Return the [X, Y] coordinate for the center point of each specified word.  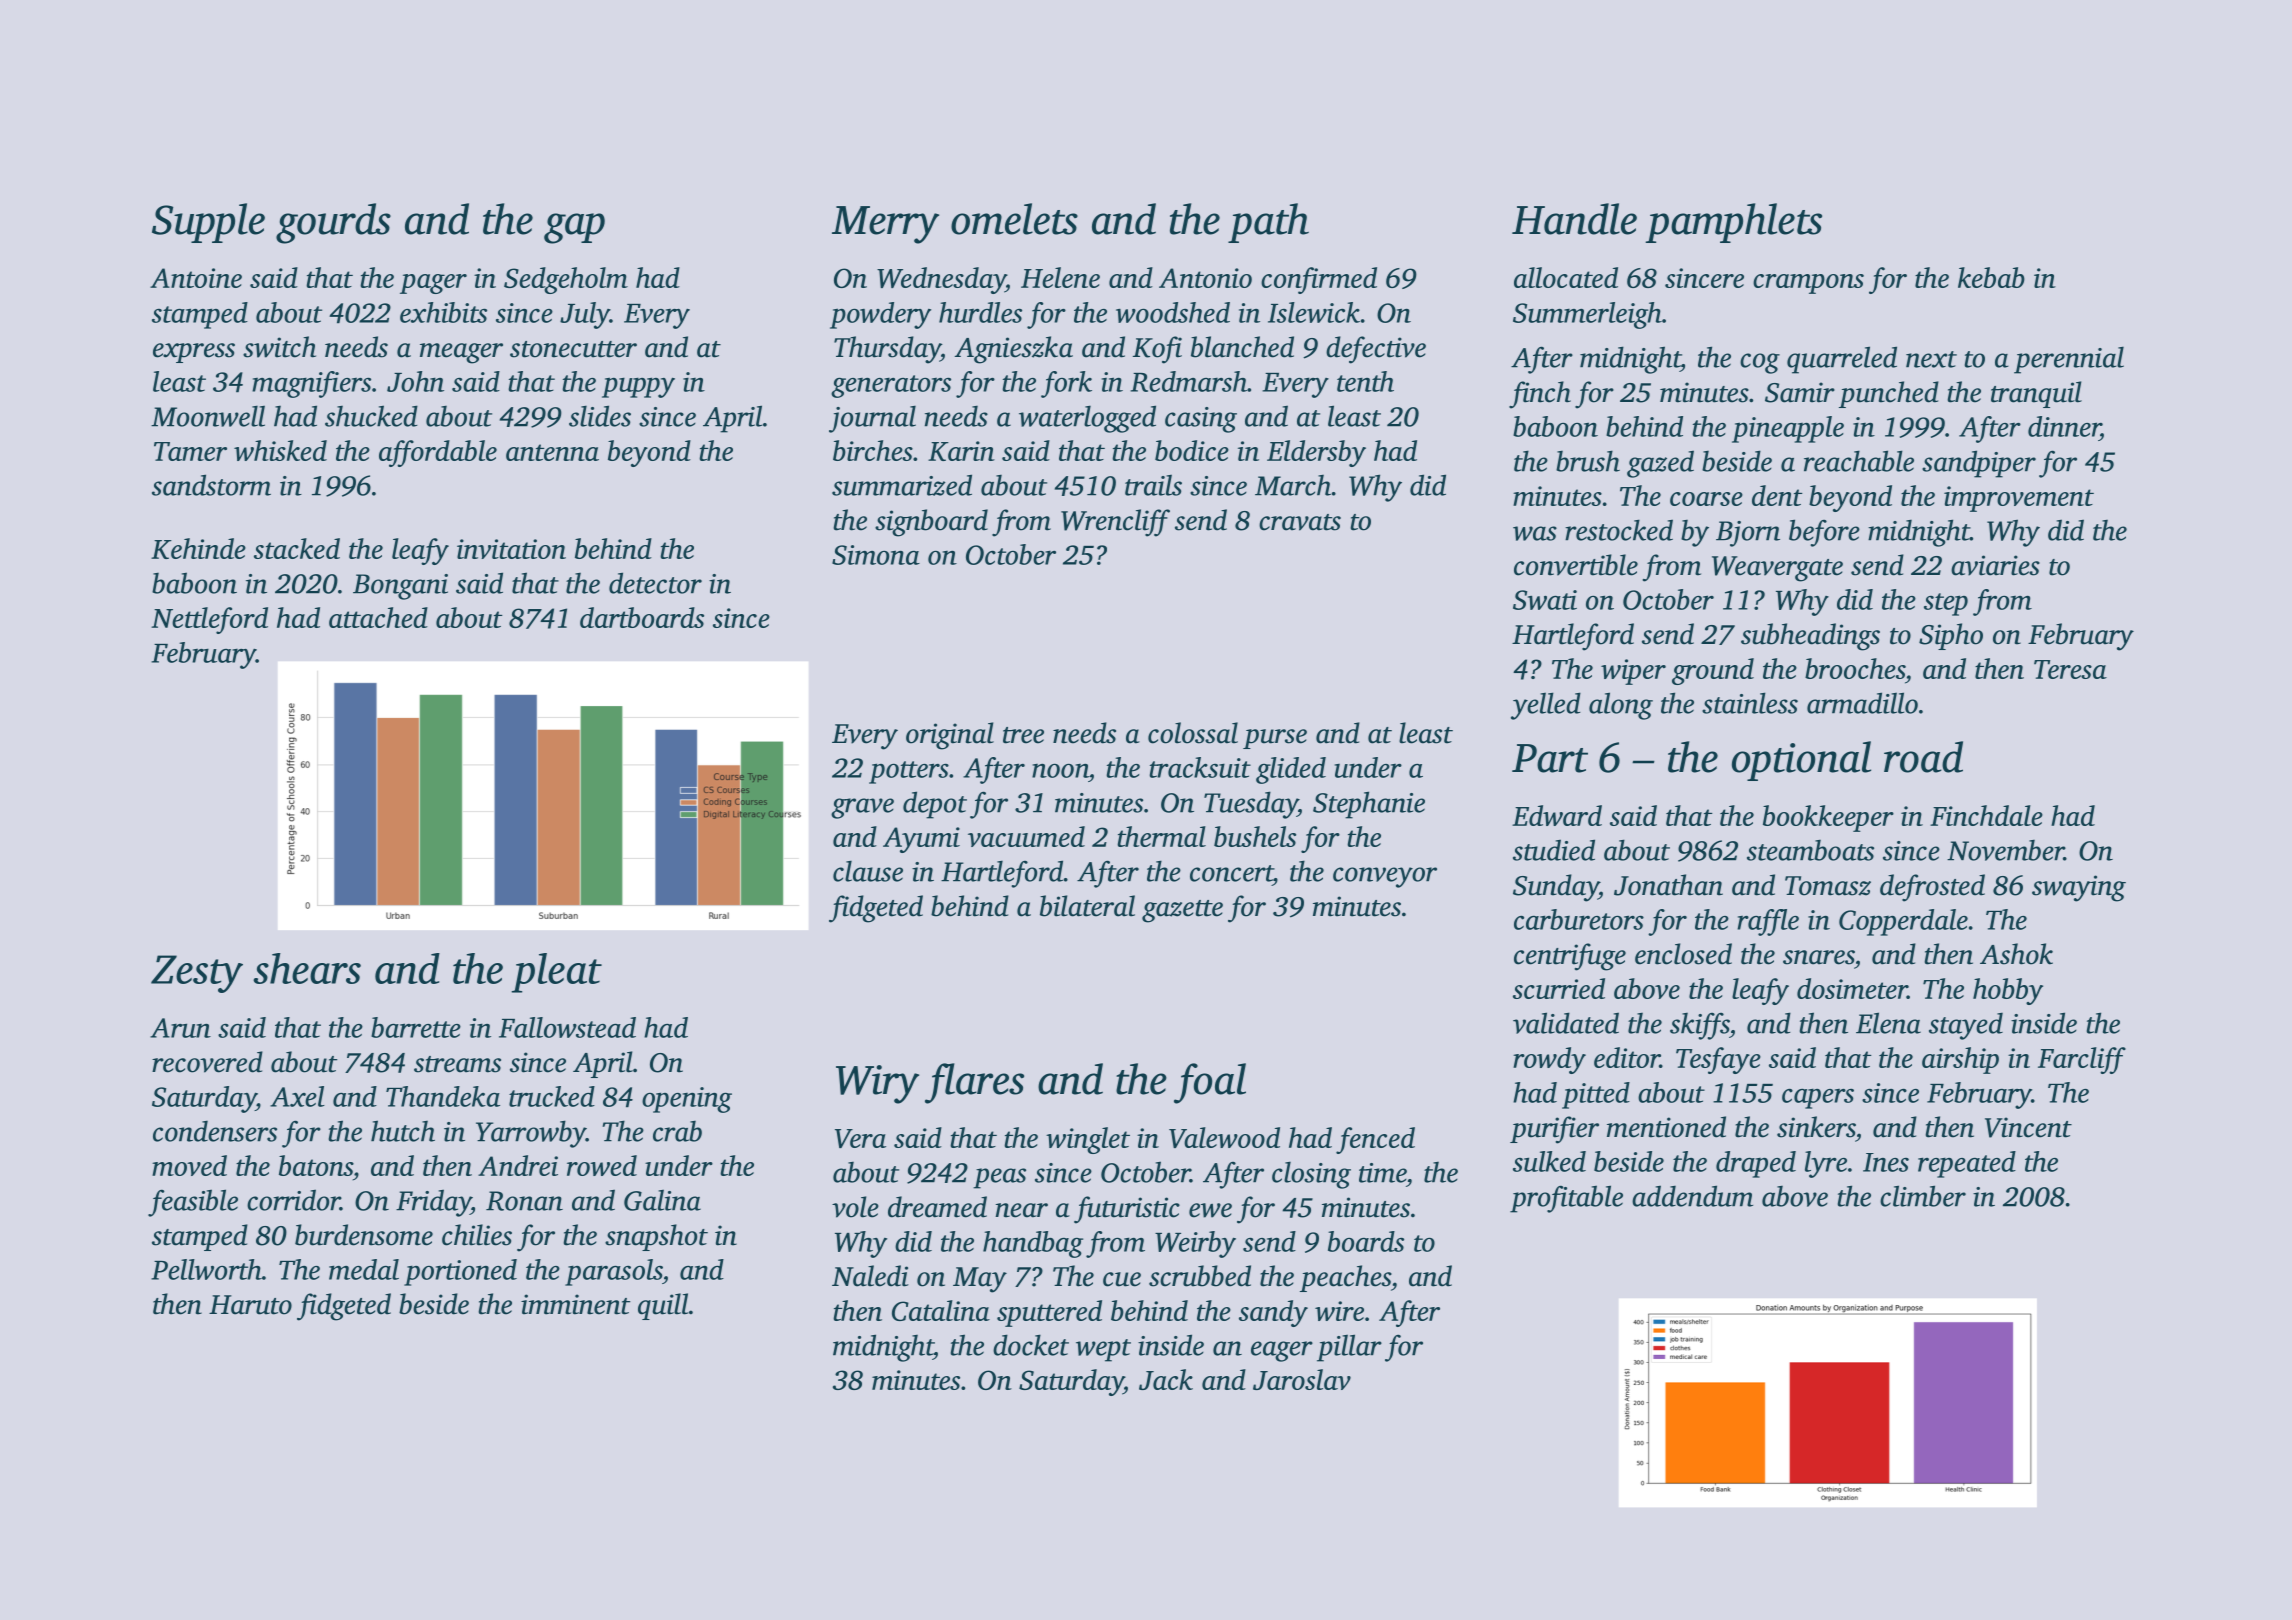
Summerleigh [1587, 315]
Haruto [250, 1305]
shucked [371, 416]
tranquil [2036, 394]
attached [378, 617]
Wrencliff [1115, 523]
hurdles [980, 312]
